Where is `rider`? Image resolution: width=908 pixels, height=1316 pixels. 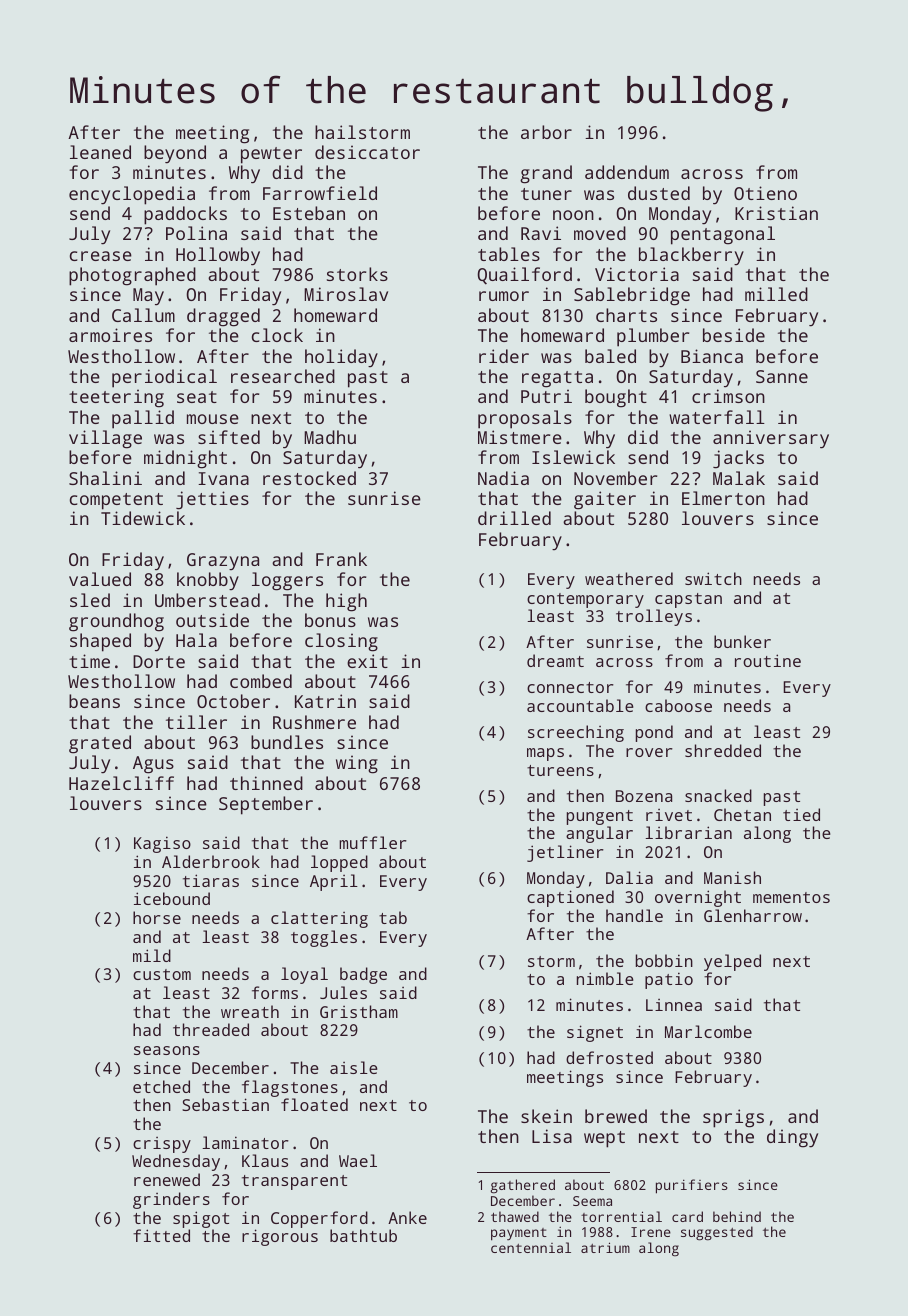
rider is located at coordinates (504, 356).
